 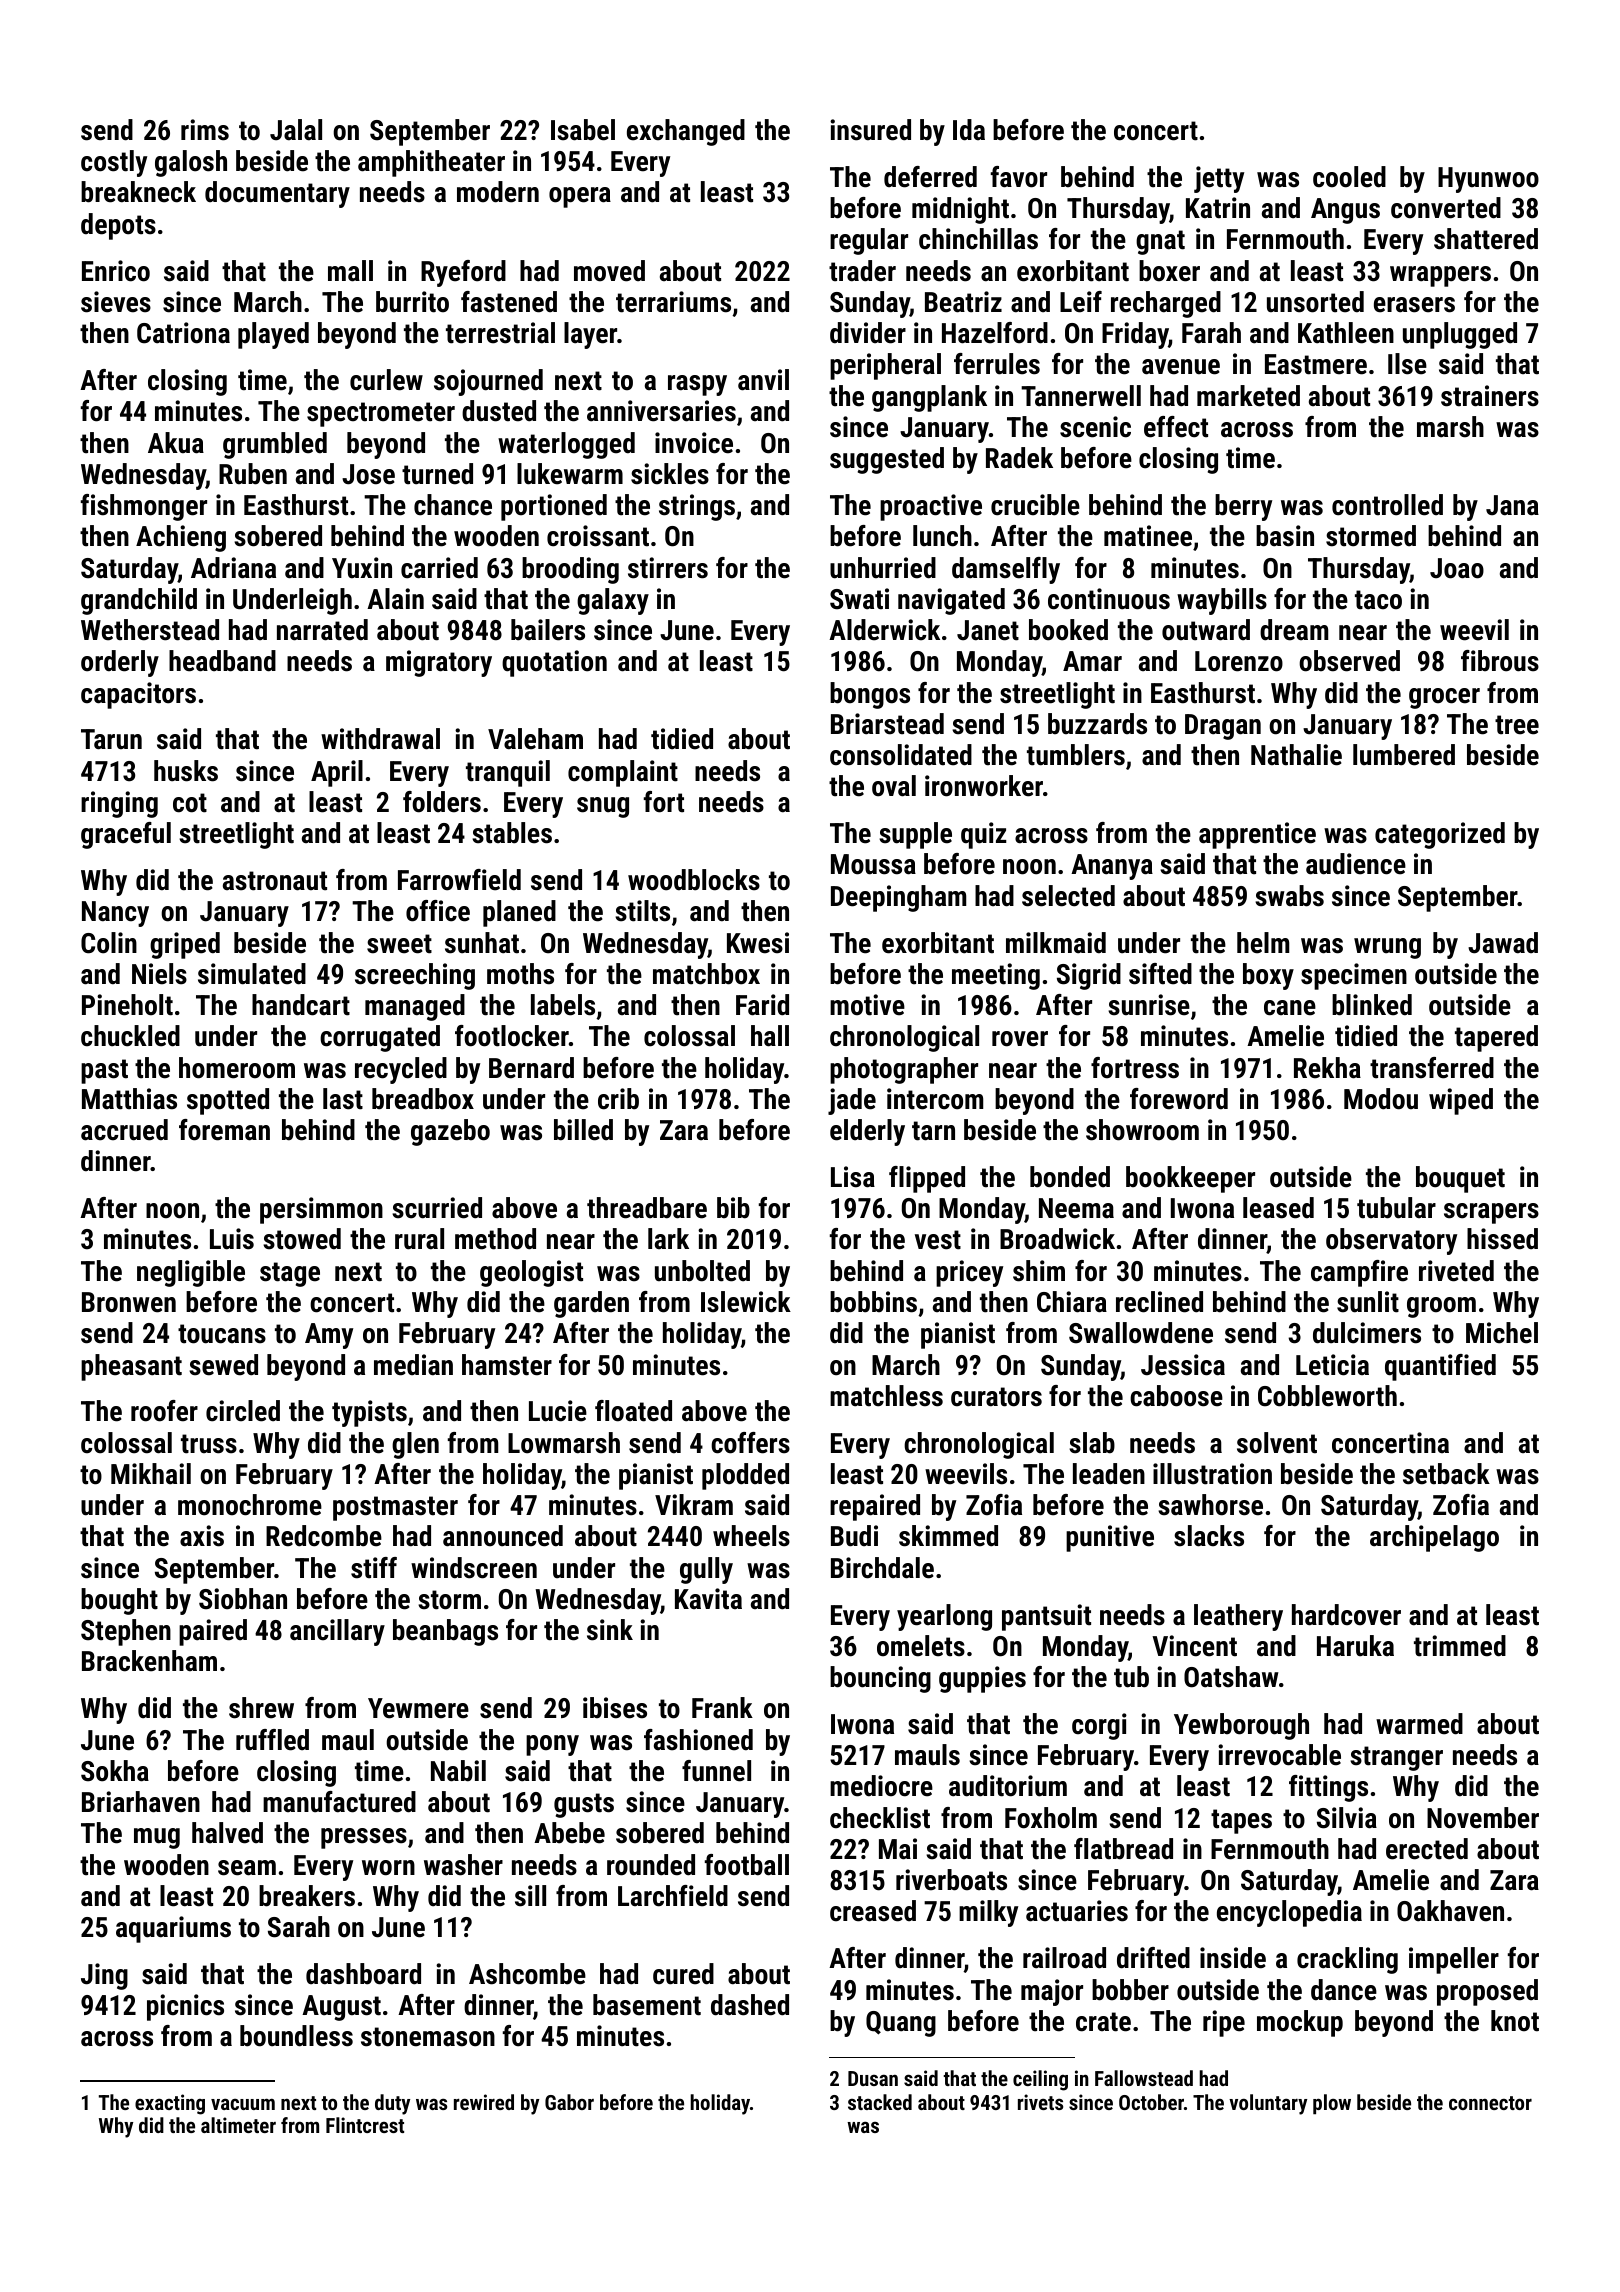 What do you see at coordinates (904, 1070) in the screenshot?
I see `photographer` at bounding box center [904, 1070].
